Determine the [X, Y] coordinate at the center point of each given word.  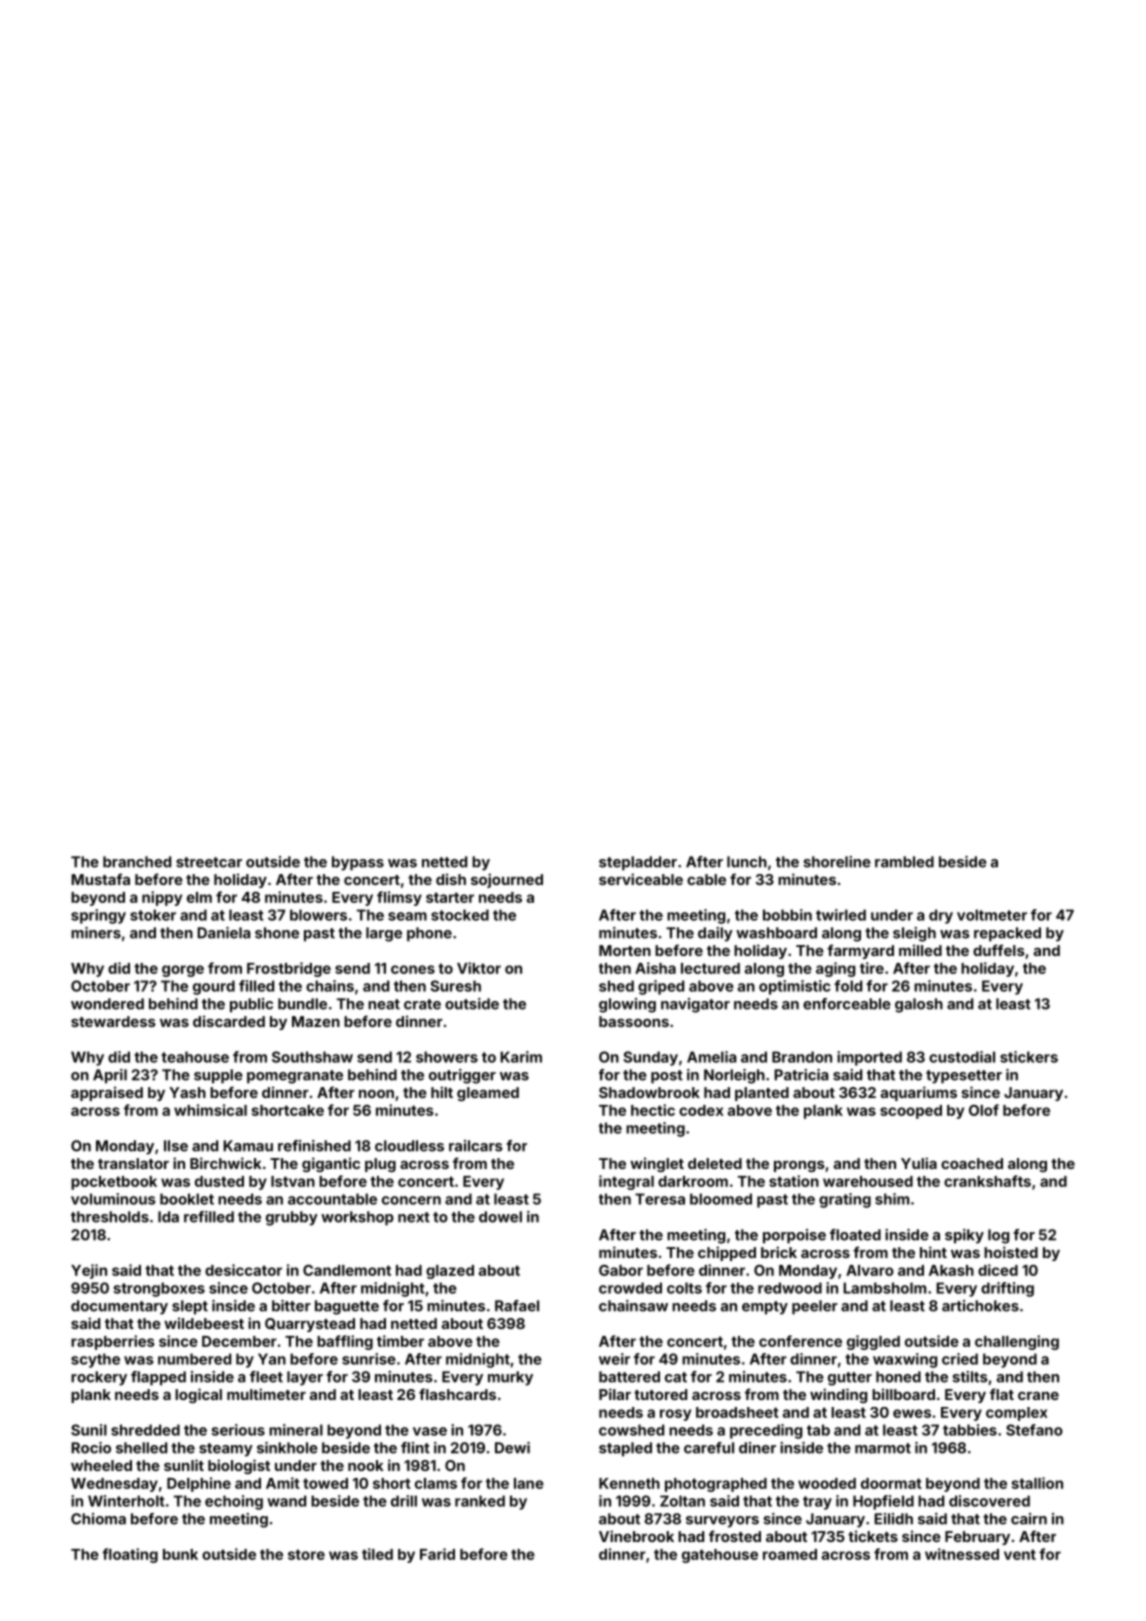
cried [960, 1359]
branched [137, 862]
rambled [904, 862]
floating [130, 1555]
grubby [292, 1218]
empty [765, 1308]
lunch [747, 862]
